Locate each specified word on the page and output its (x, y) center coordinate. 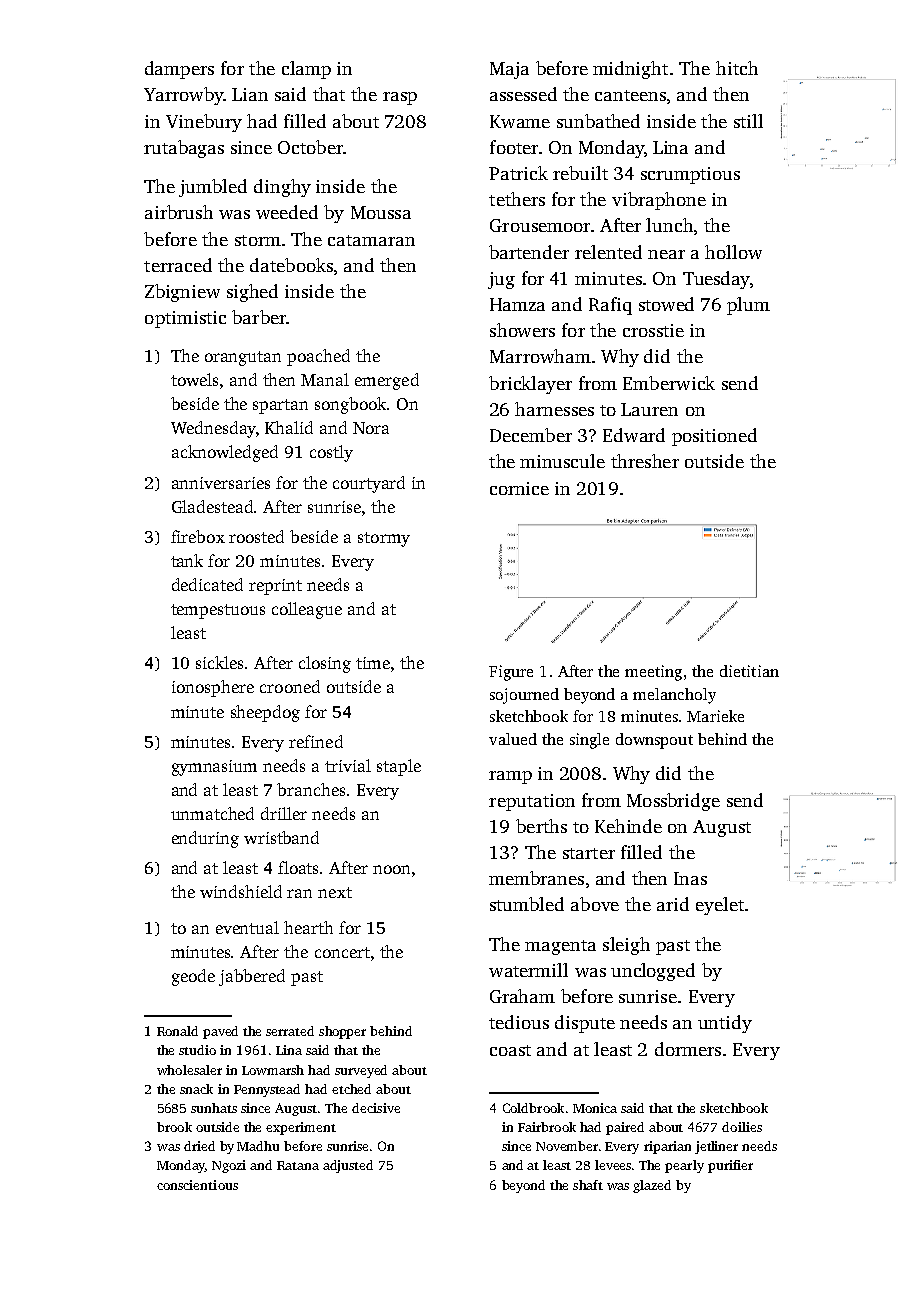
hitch (737, 68)
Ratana (298, 1165)
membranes (536, 878)
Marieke (715, 716)
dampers (179, 70)
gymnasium (214, 768)
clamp (306, 70)
